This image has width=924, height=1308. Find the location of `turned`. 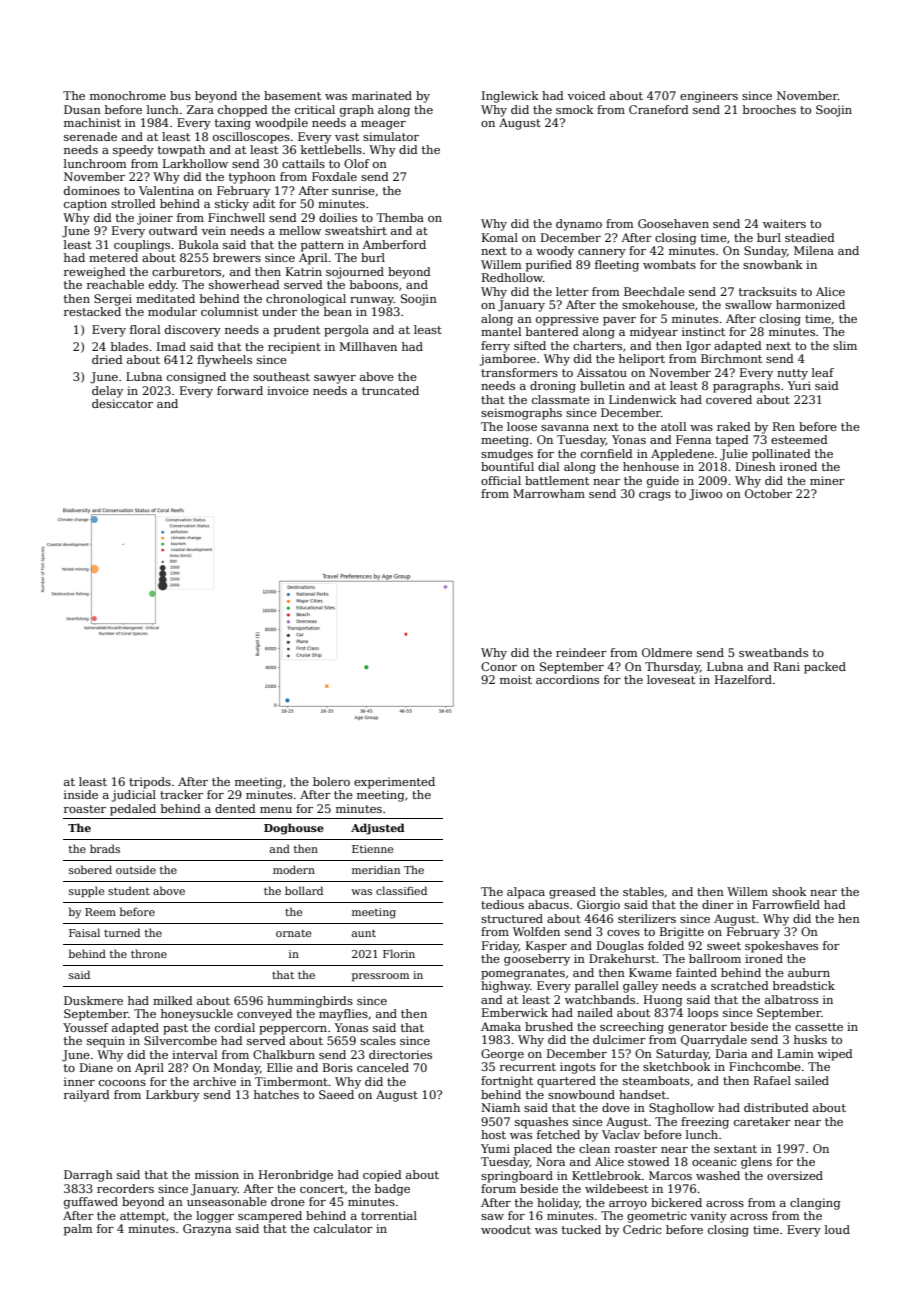

turned is located at coordinates (122, 932).
